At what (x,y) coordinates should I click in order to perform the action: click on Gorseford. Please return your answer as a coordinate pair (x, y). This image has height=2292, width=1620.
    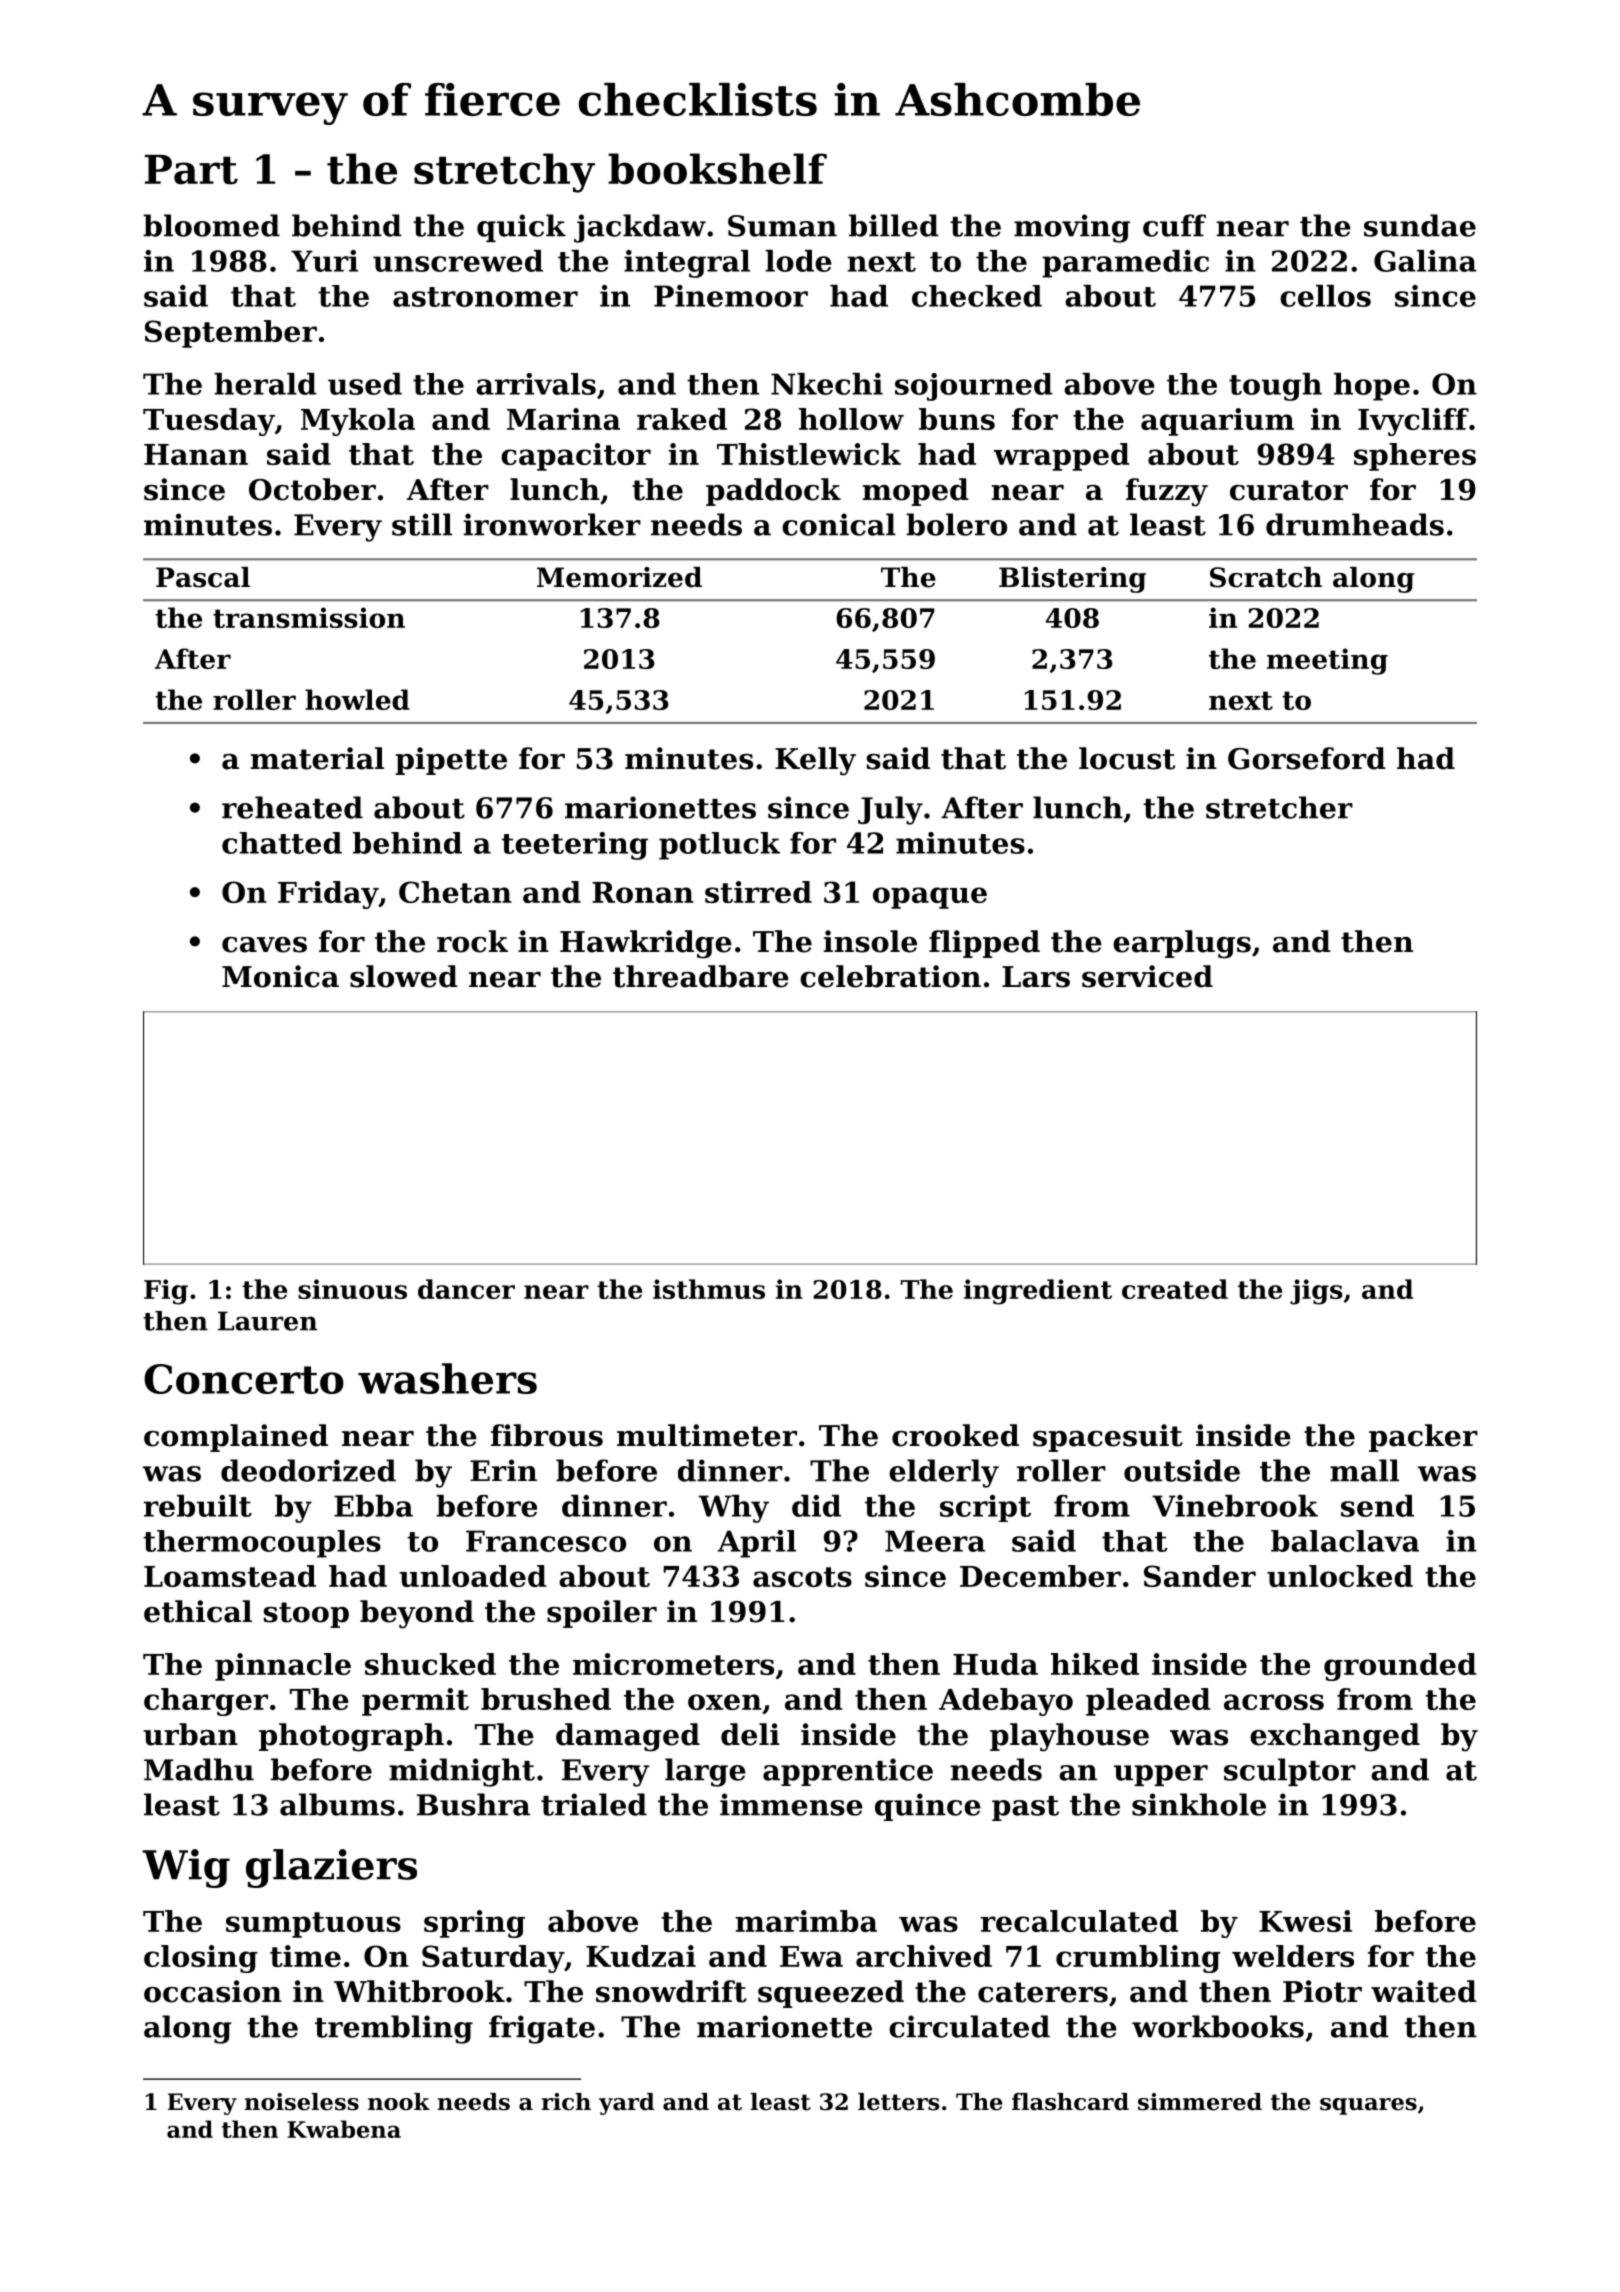
    Looking at the image, I should click on (1307, 758).
